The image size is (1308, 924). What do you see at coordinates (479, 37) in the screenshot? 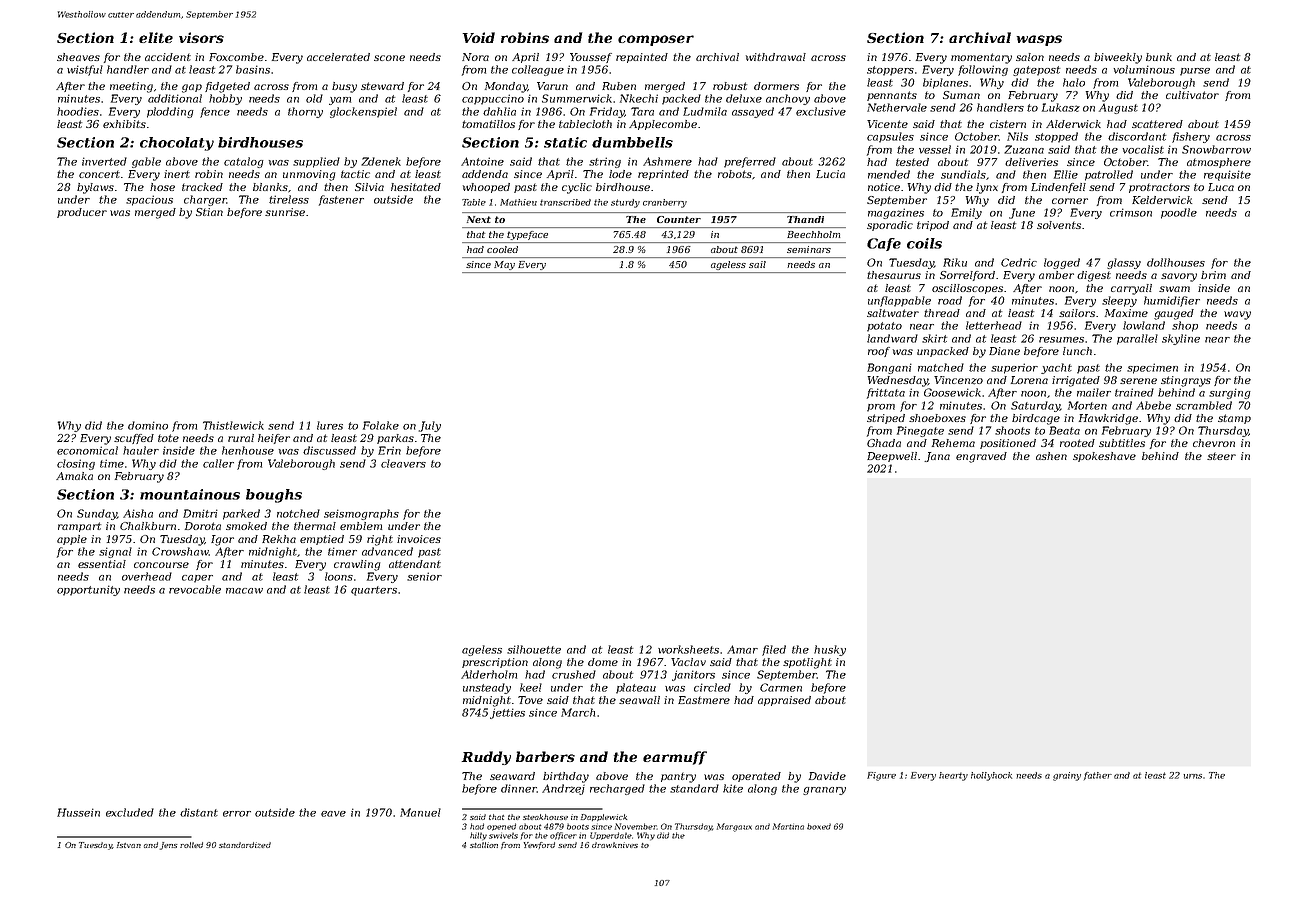
I see `Void` at bounding box center [479, 37].
